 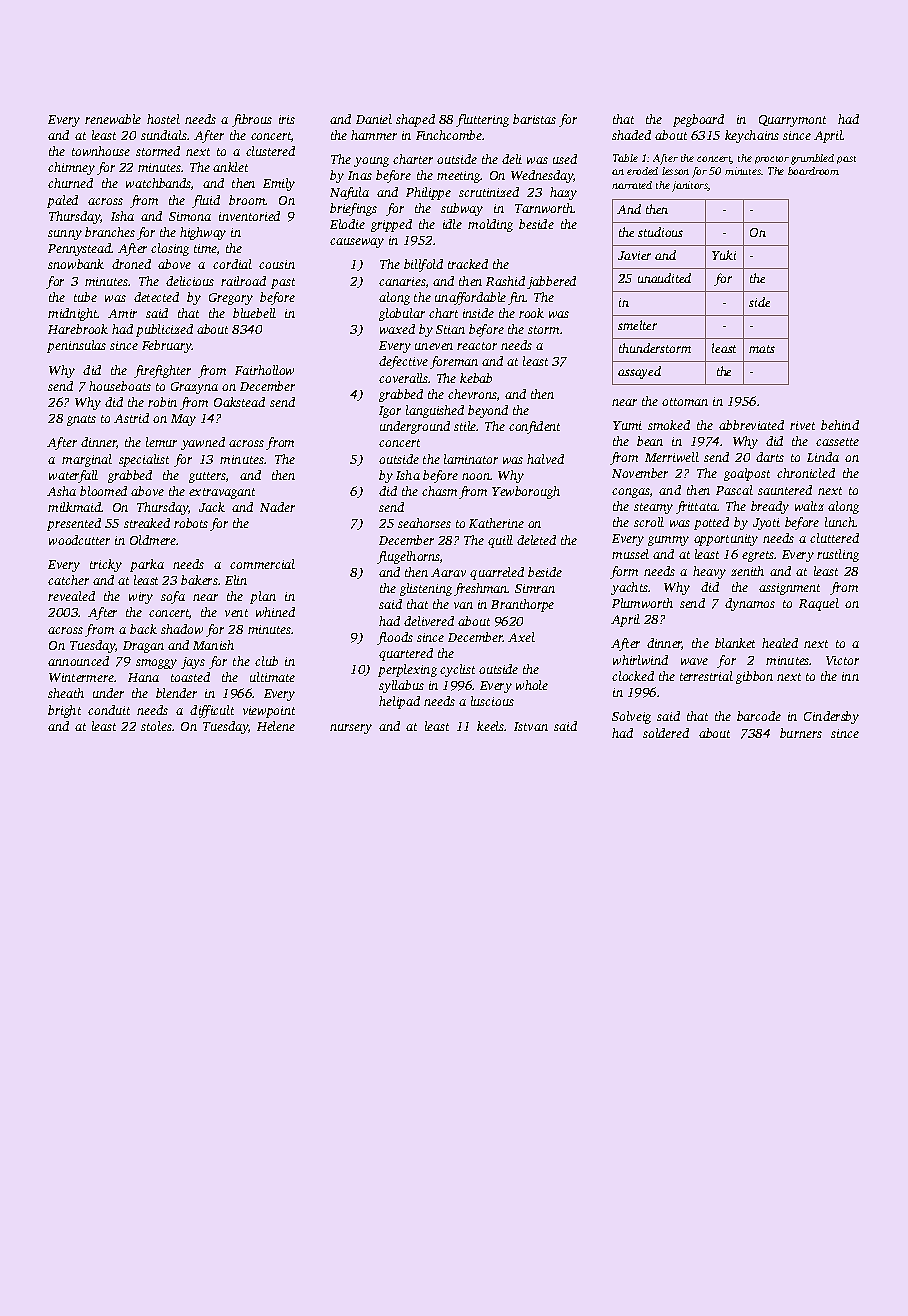 What do you see at coordinates (270, 151) in the document?
I see `clustered` at bounding box center [270, 151].
